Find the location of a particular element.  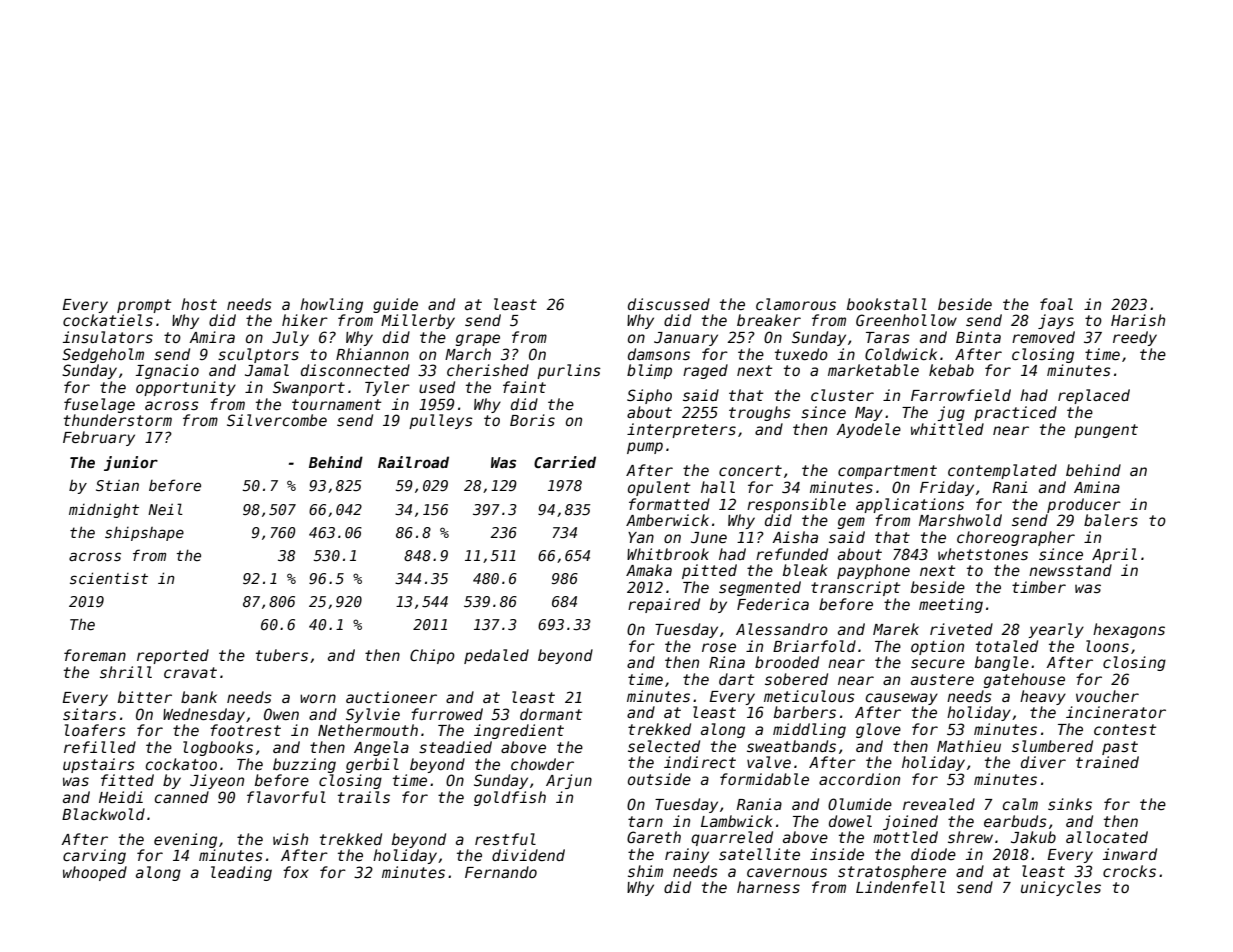

raged is located at coordinates (705, 371).
